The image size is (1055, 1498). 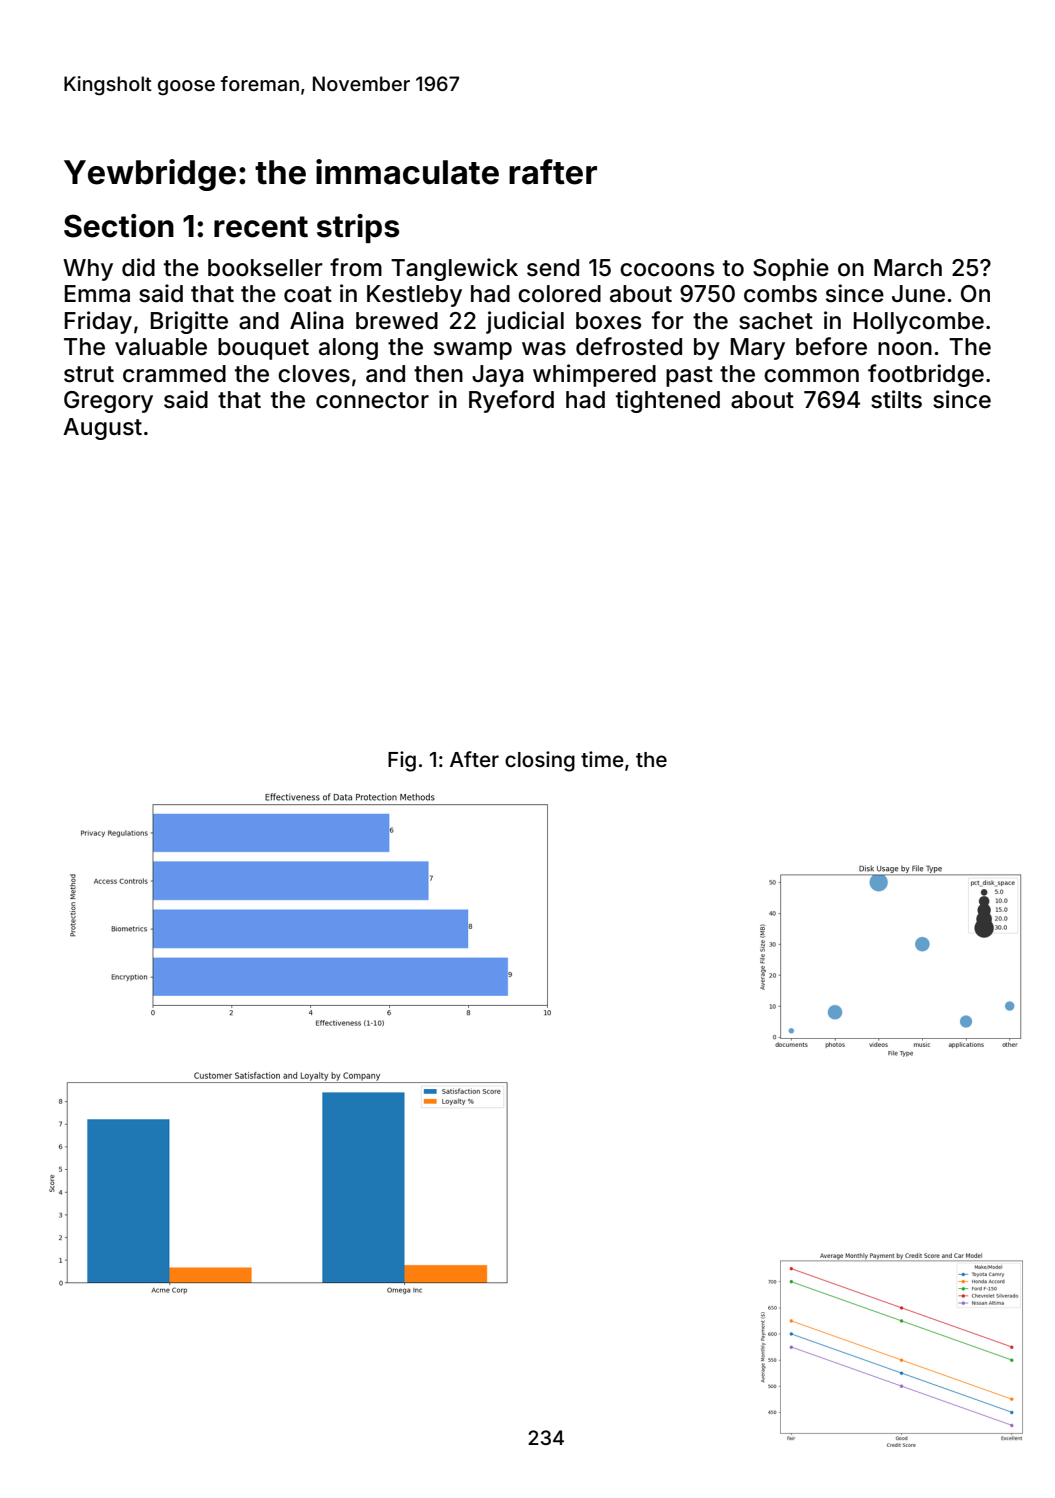 I want to click on strips, so click(x=358, y=228).
